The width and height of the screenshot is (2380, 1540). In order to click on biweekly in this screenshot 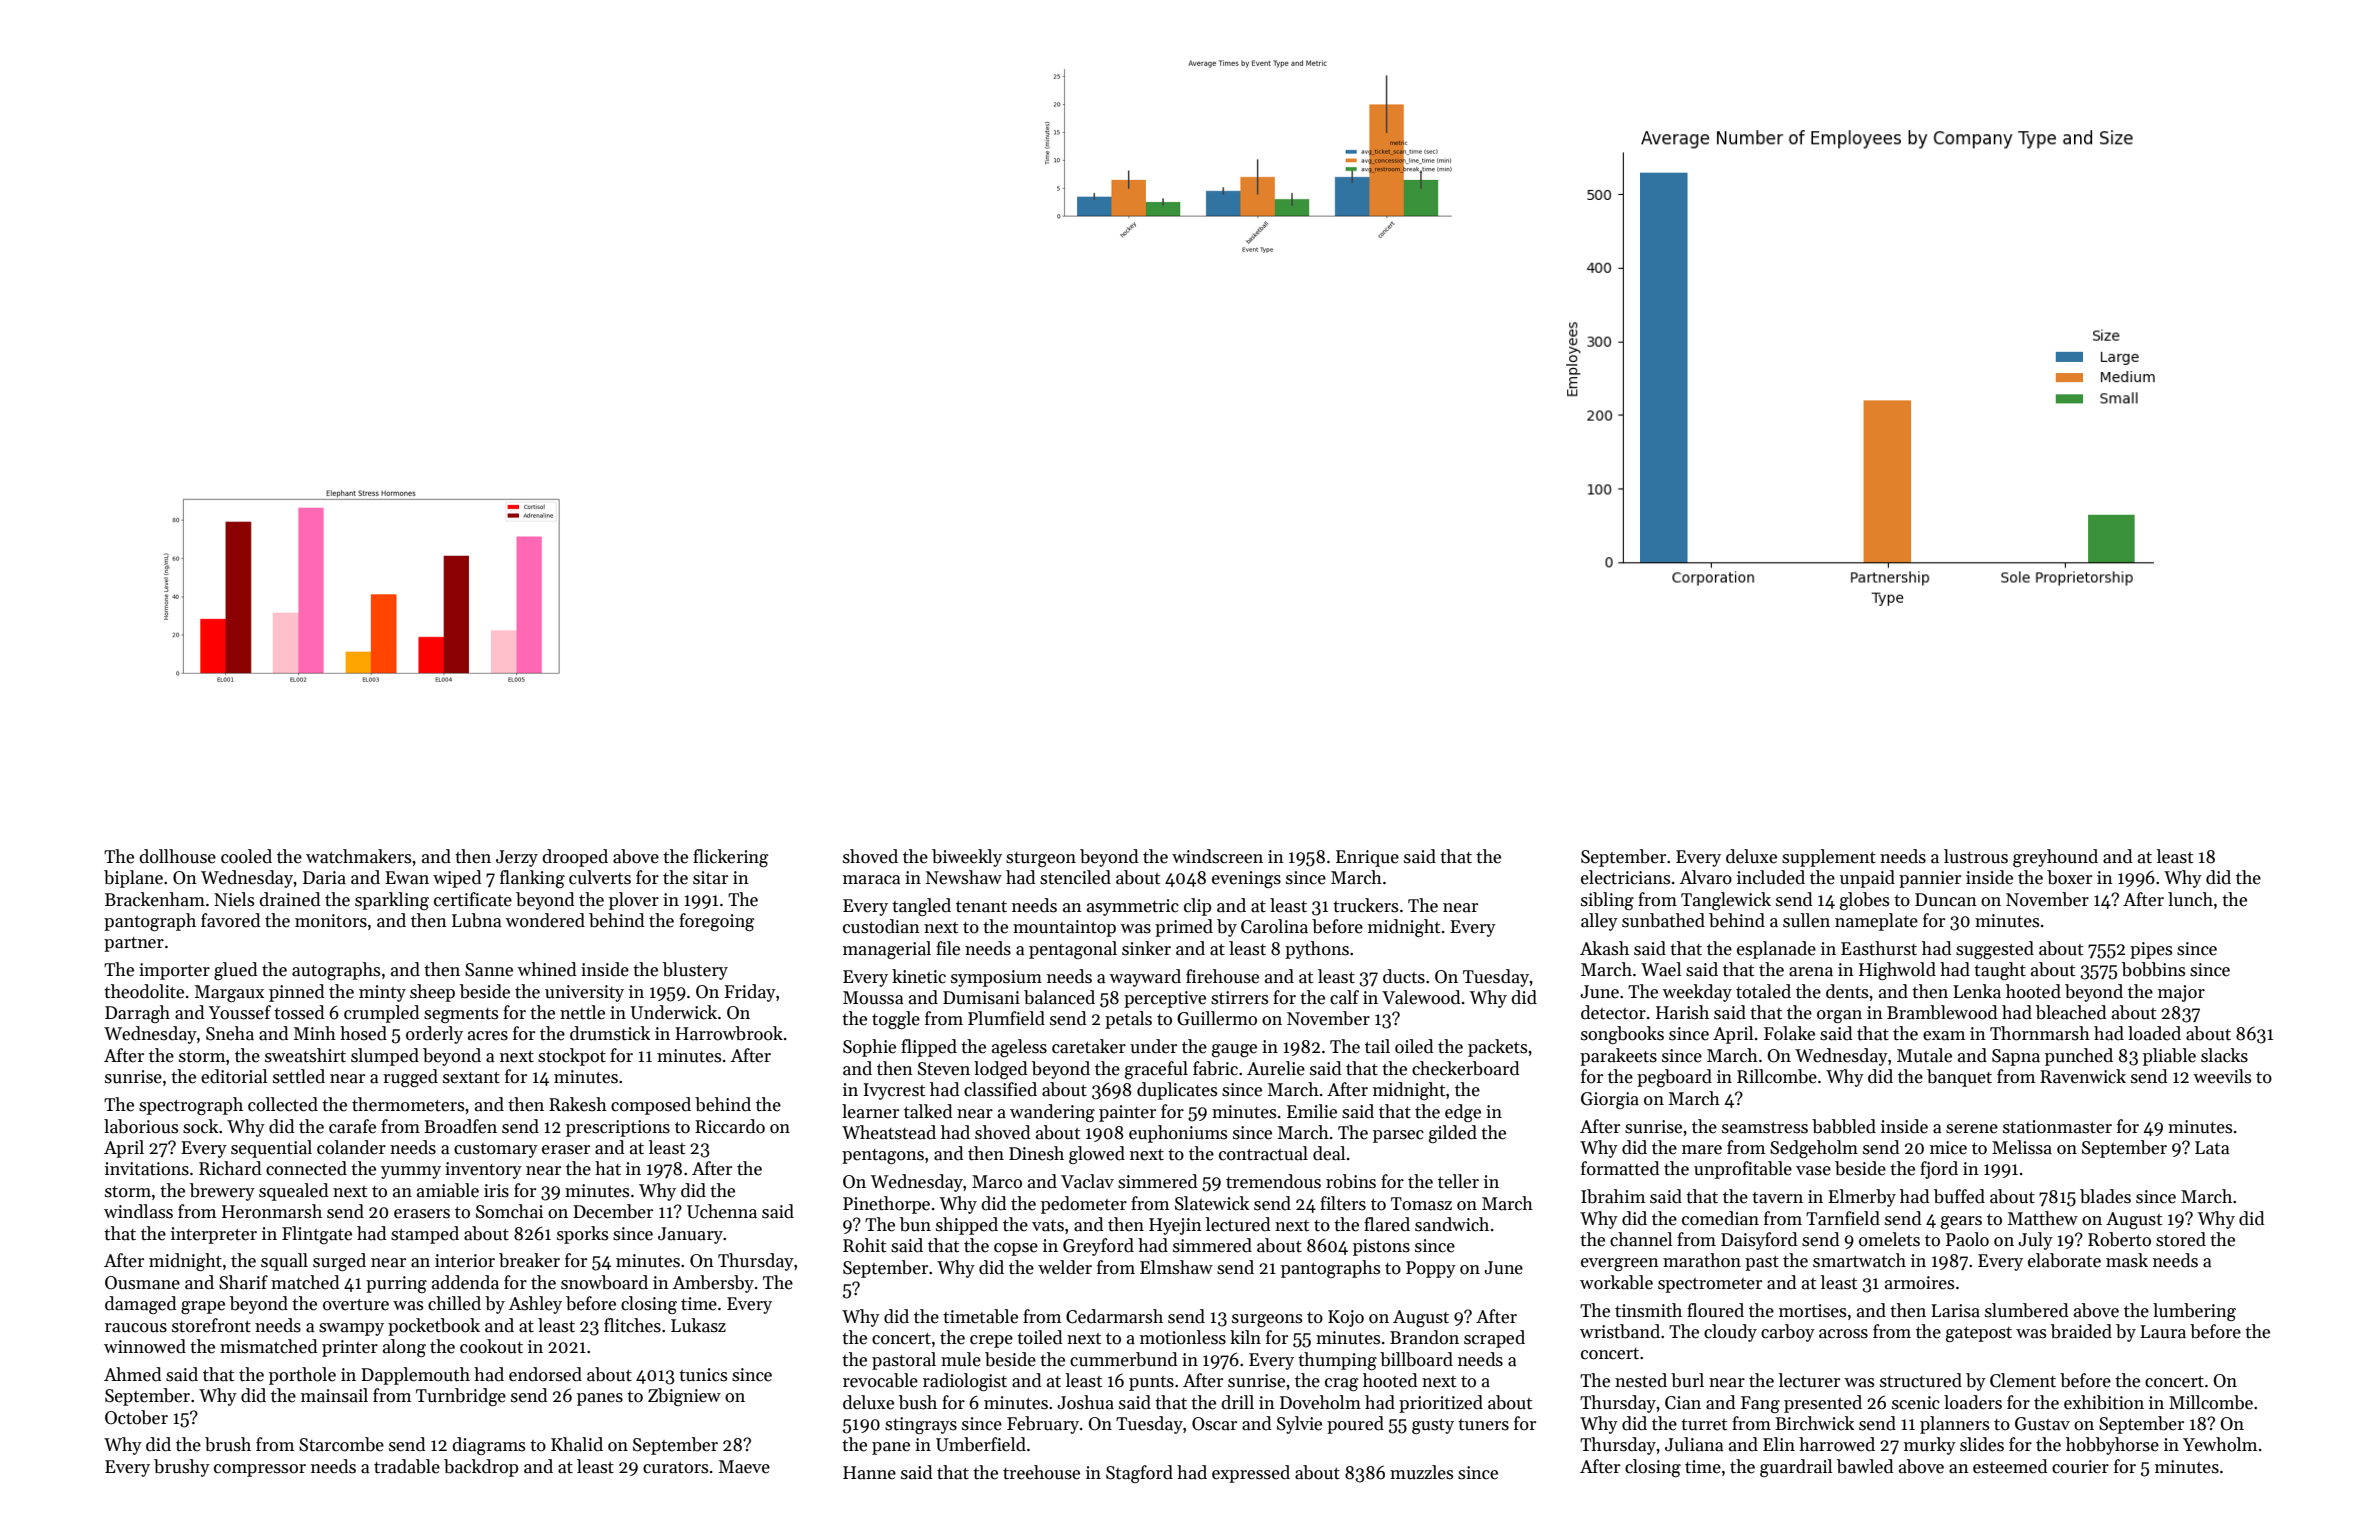, I will do `click(967, 858)`.
